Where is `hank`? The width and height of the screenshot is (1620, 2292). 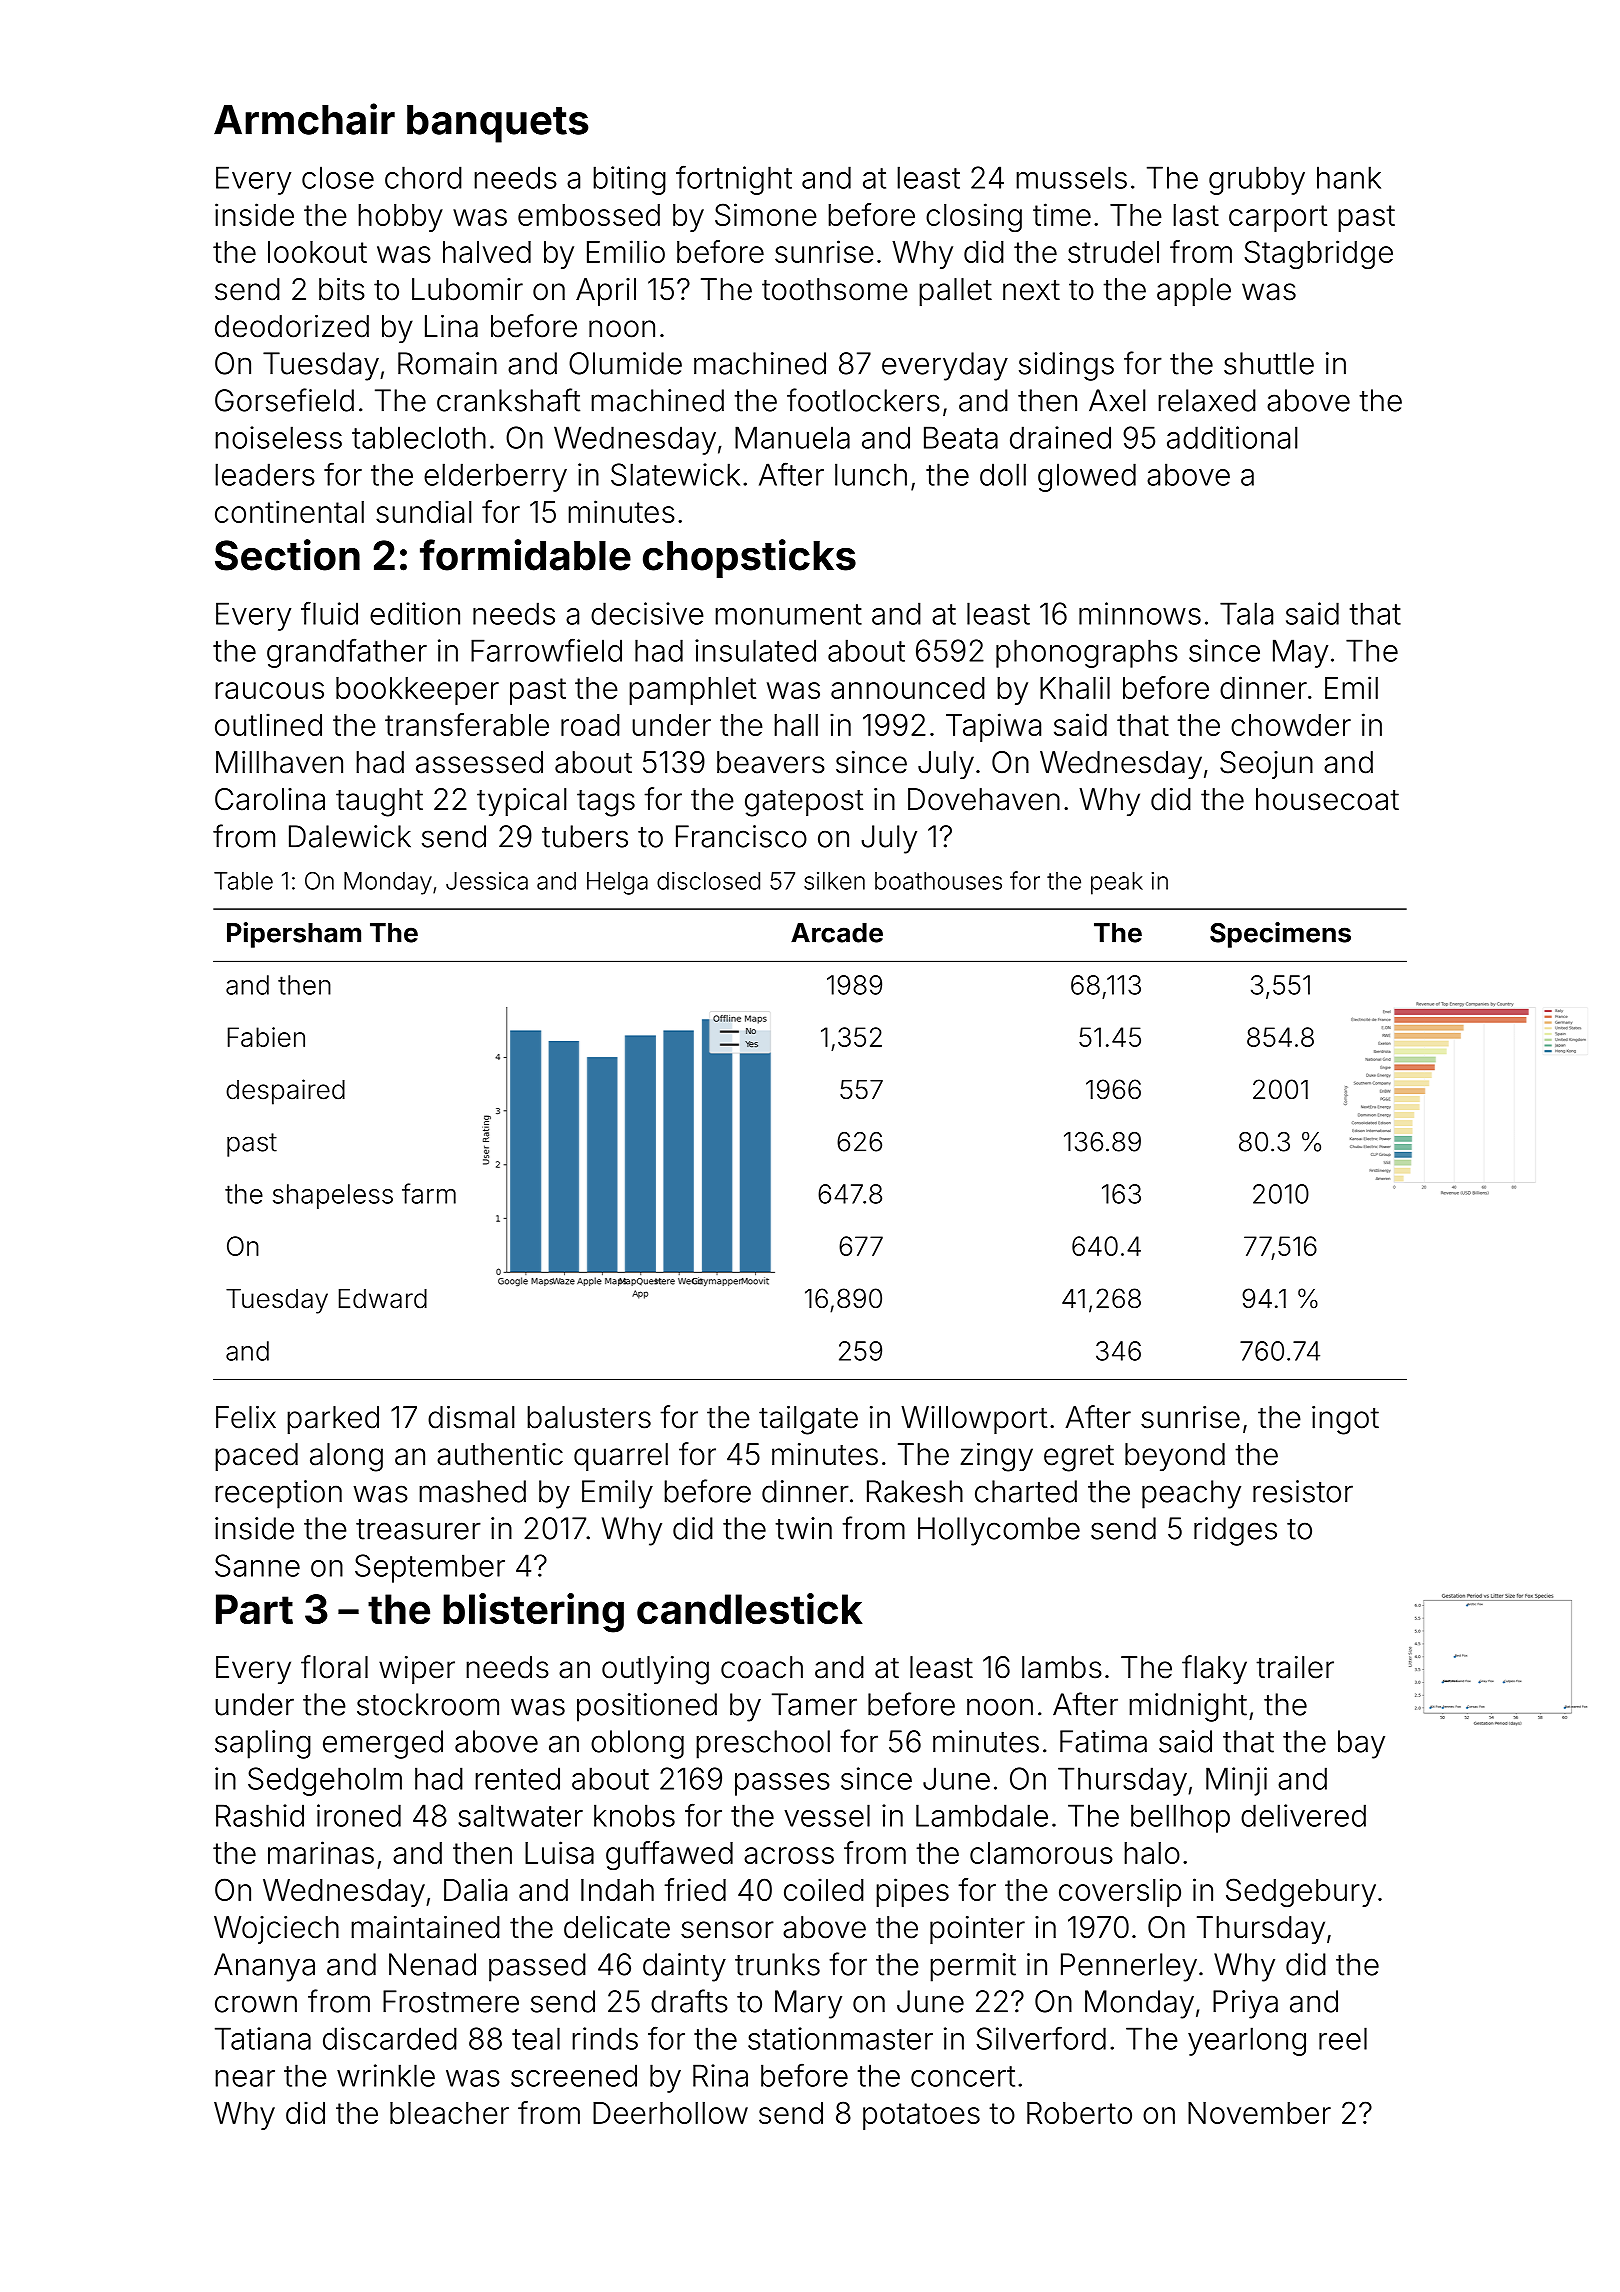
hank is located at coordinates (1349, 177).
